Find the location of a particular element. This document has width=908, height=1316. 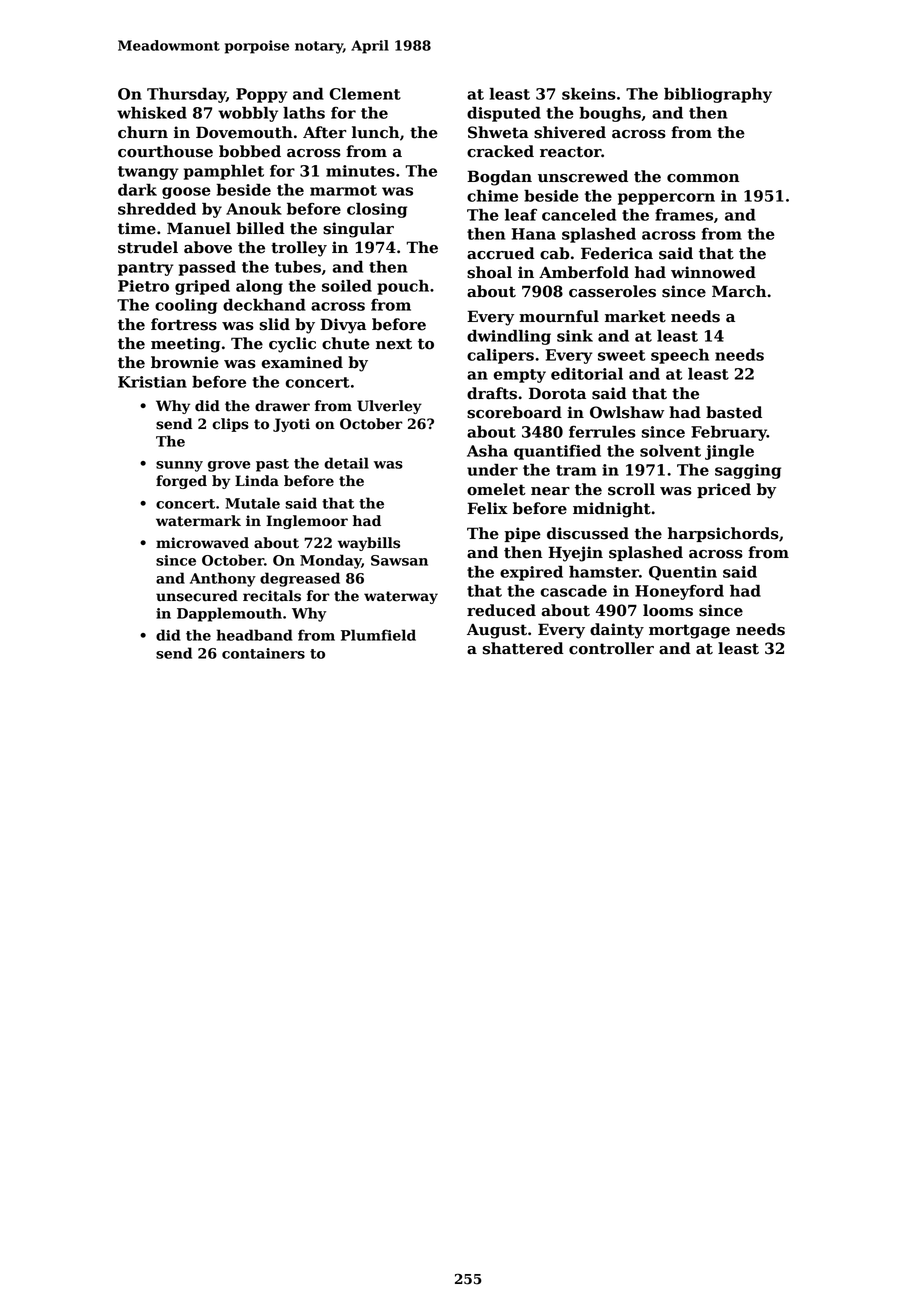

boughs is located at coordinates (610, 114).
